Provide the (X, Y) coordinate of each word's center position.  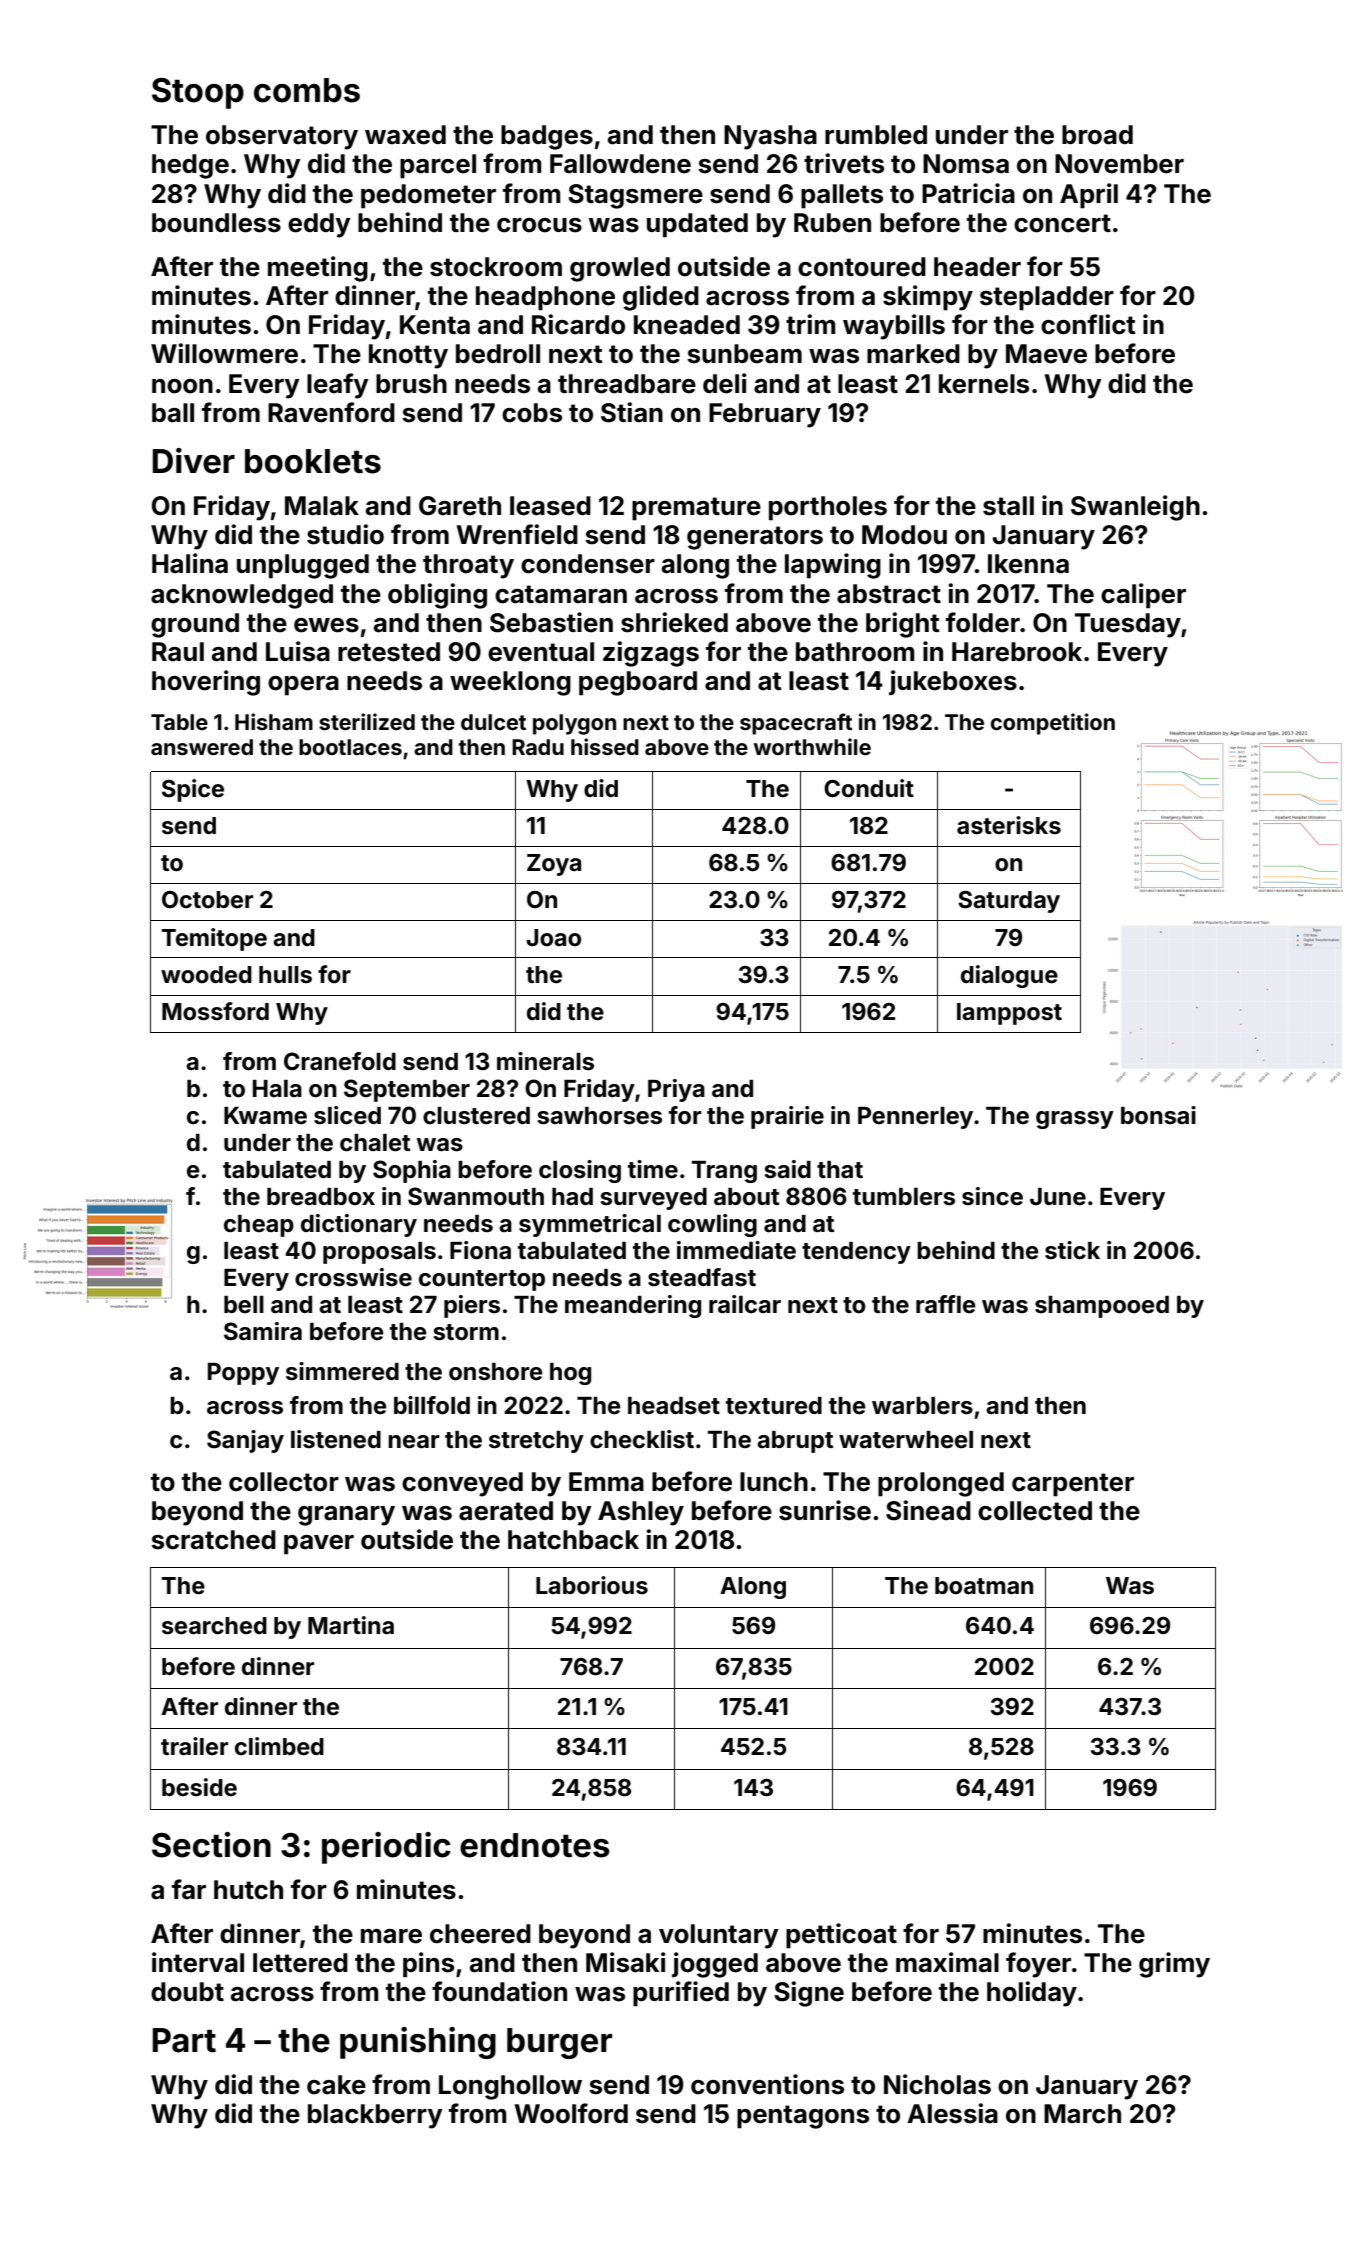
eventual (541, 652)
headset (674, 1406)
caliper (1143, 596)
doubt (187, 1992)
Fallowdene (620, 164)
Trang (724, 1172)
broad (1097, 135)
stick (1072, 1250)
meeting (318, 269)
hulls (285, 975)
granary (346, 1516)
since (992, 1196)
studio (345, 534)
